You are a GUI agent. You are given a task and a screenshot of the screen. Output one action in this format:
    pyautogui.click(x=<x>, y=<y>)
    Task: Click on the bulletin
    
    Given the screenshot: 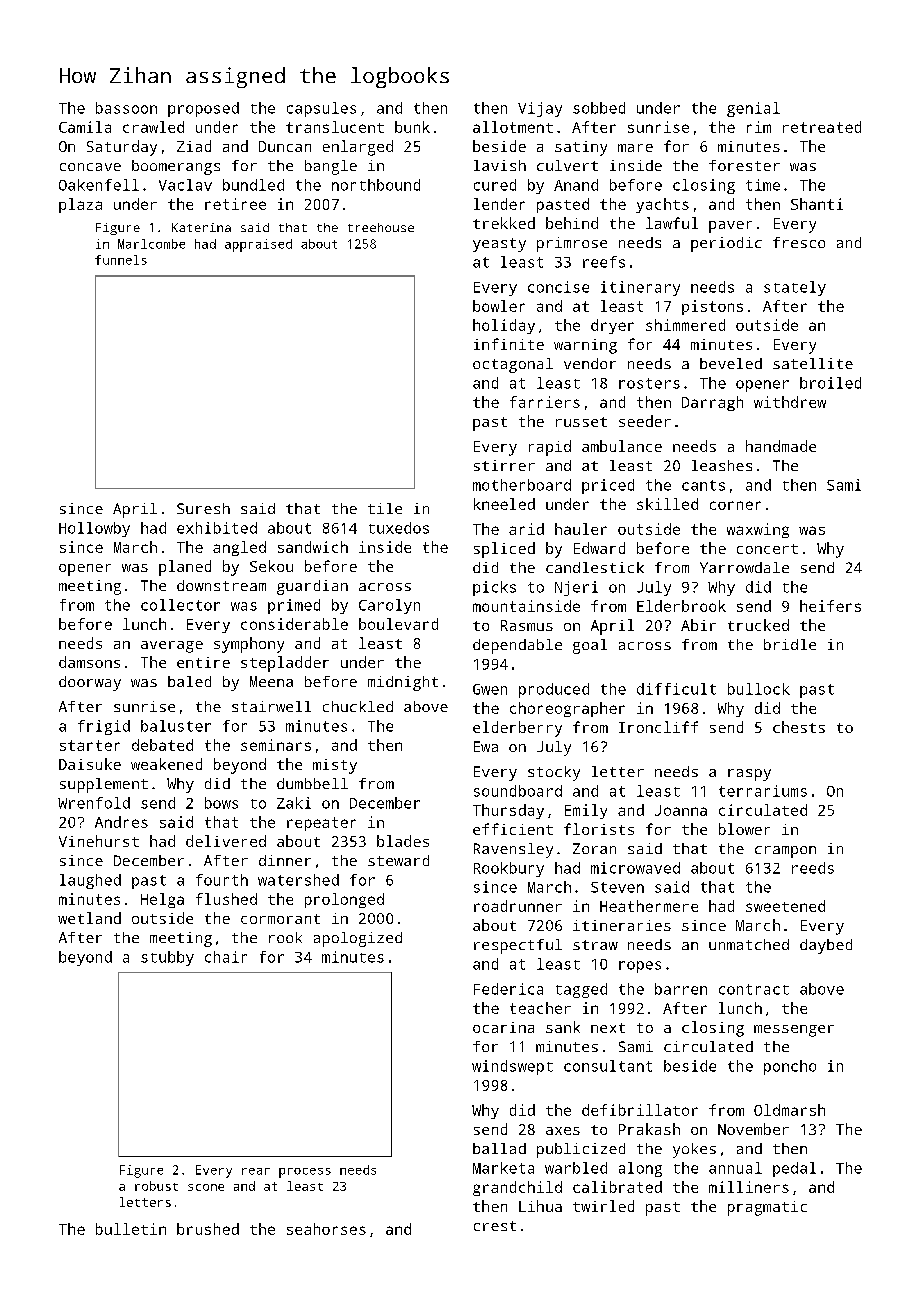 What is the action you would take?
    pyautogui.click(x=131, y=1229)
